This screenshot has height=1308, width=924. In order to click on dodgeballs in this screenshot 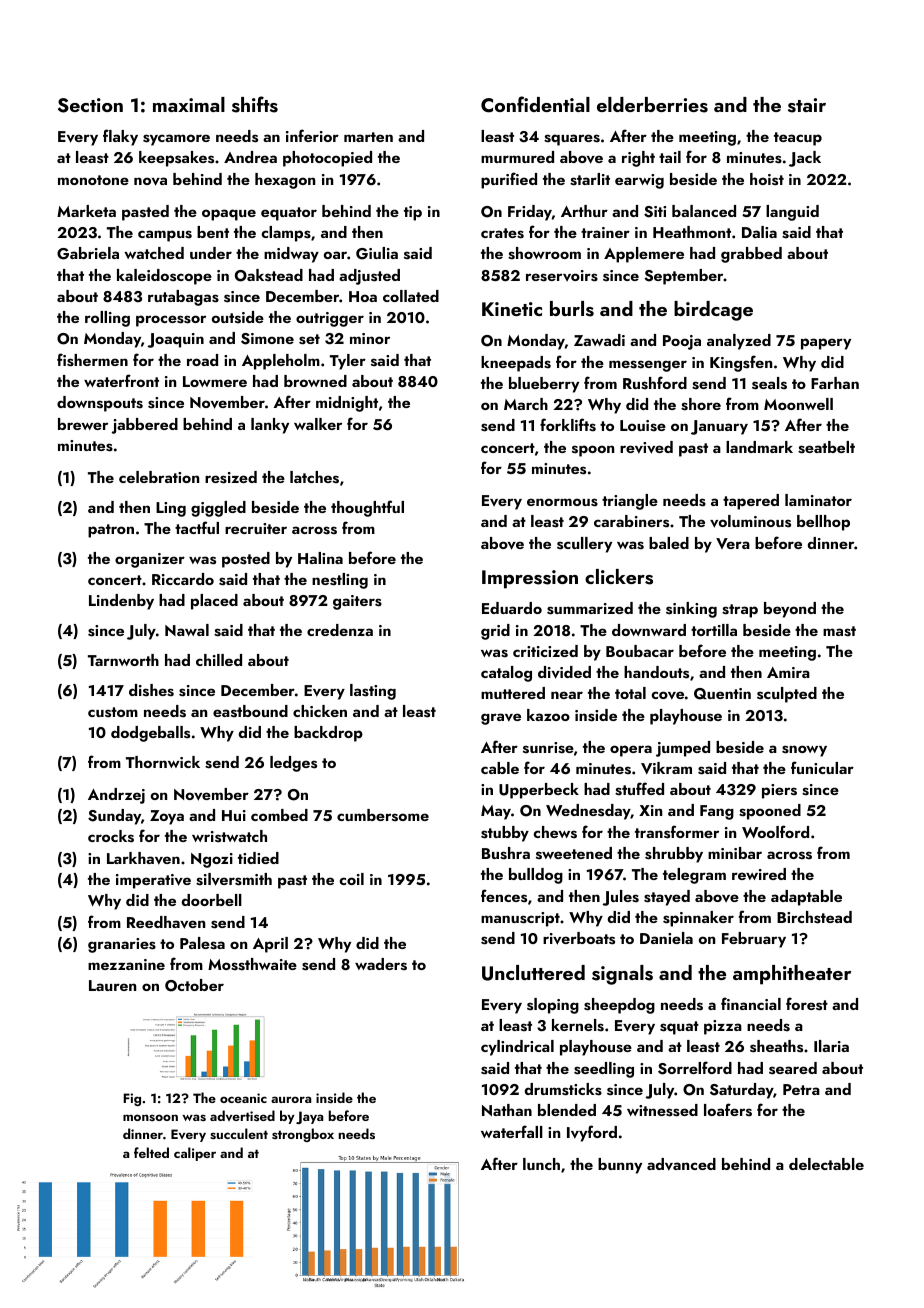, I will do `click(150, 734)`.
